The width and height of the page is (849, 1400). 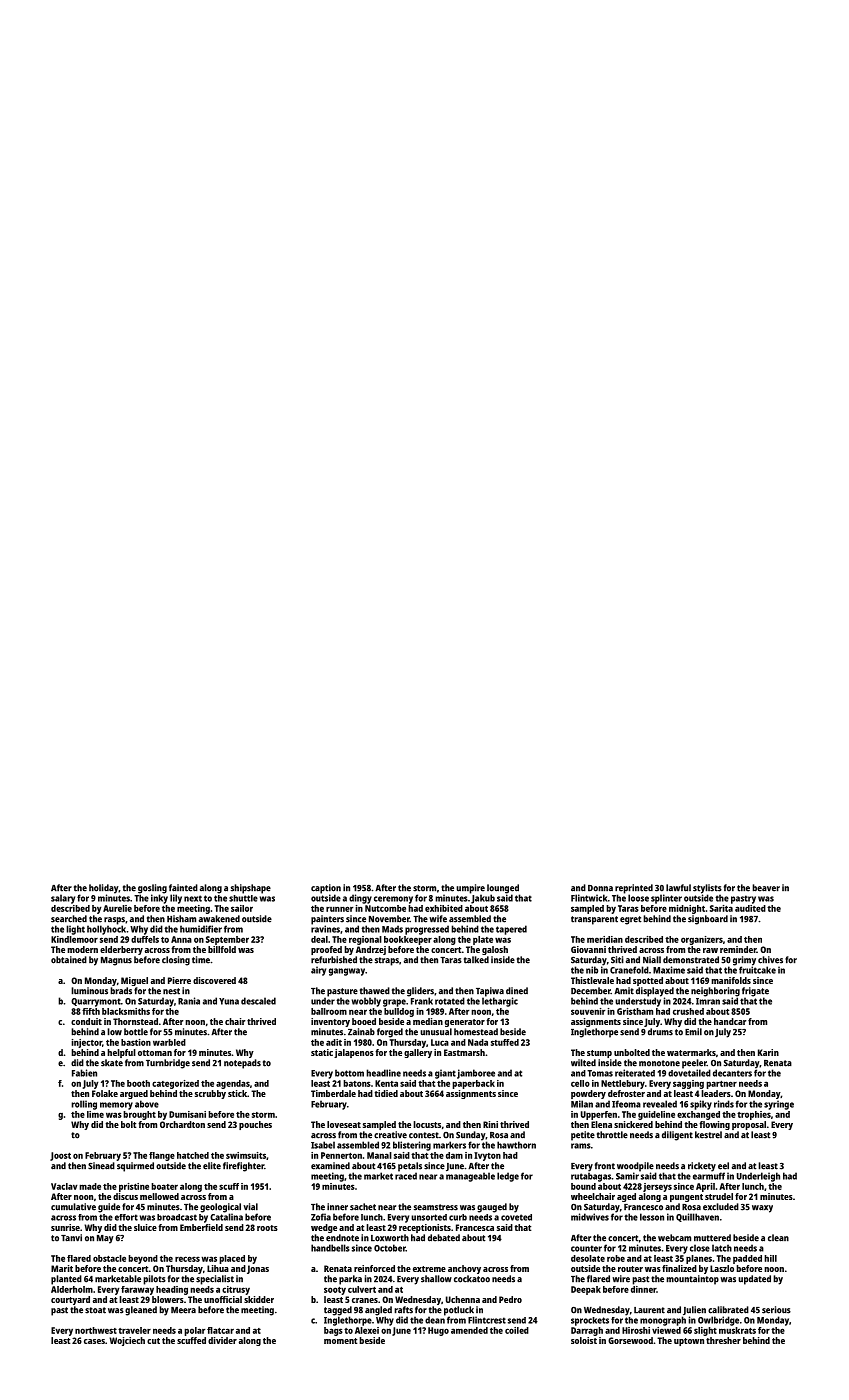 I want to click on woodpile, so click(x=635, y=1167).
